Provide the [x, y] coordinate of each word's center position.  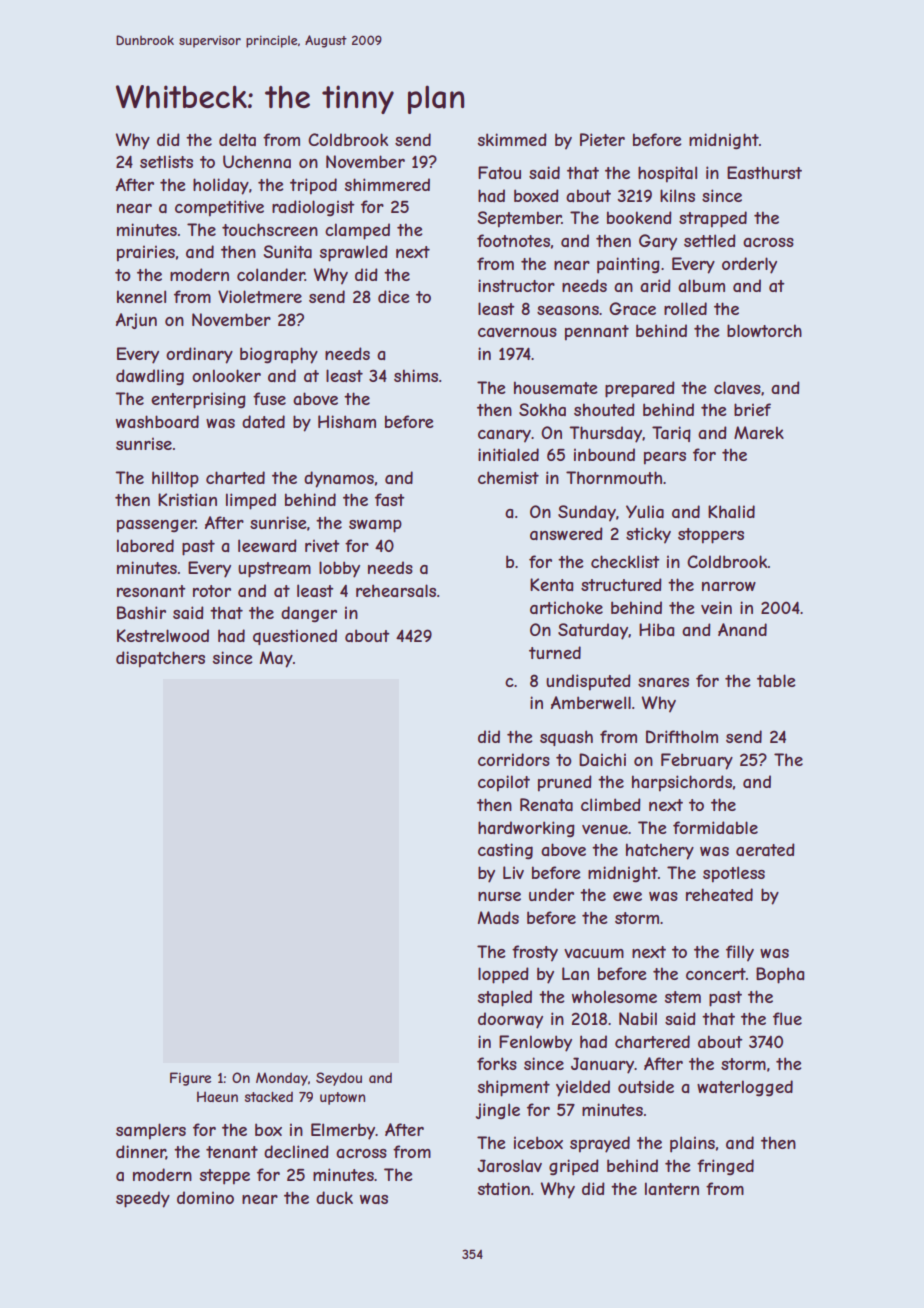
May [276, 659]
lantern [672, 1188]
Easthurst [764, 172]
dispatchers [160, 659]
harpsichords [682, 783]
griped [574, 1167]
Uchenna [257, 161]
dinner [141, 1152]
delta [237, 139]
